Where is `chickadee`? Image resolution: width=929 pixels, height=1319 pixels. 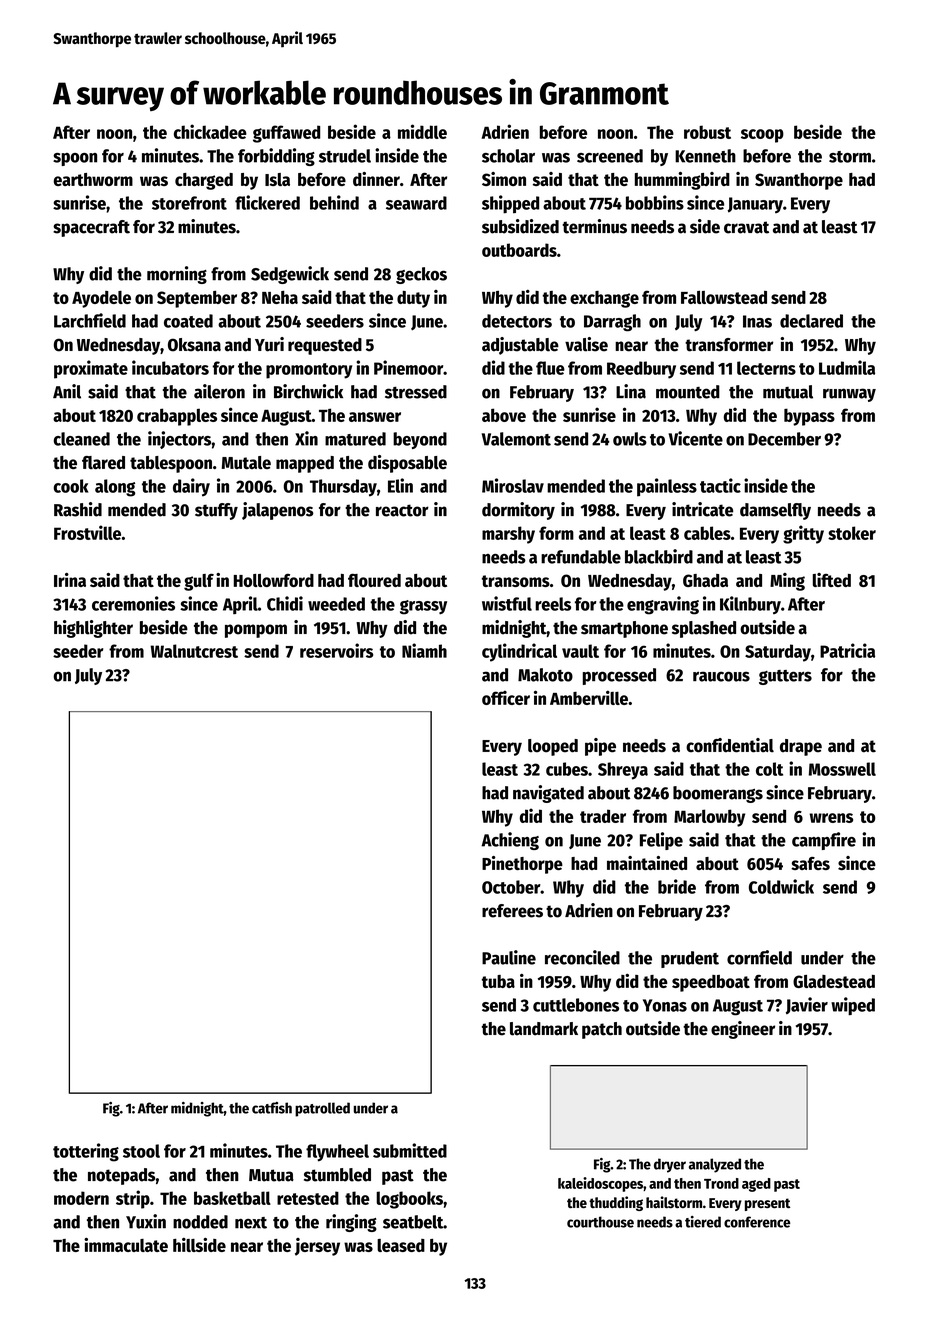
chickadee is located at coordinates (210, 131).
